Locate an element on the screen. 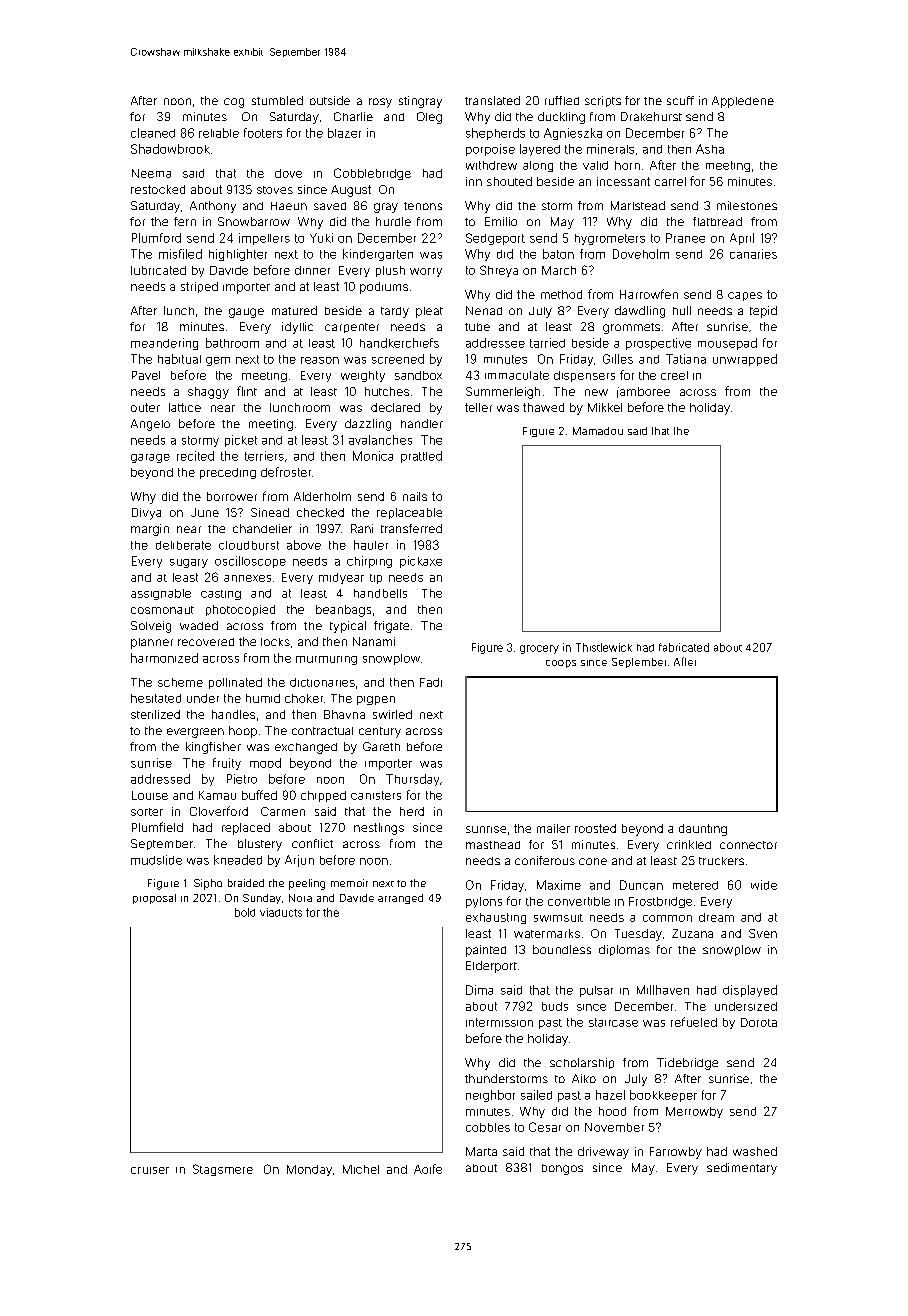 The image size is (908, 1316). canisters is located at coordinates (376, 795).
